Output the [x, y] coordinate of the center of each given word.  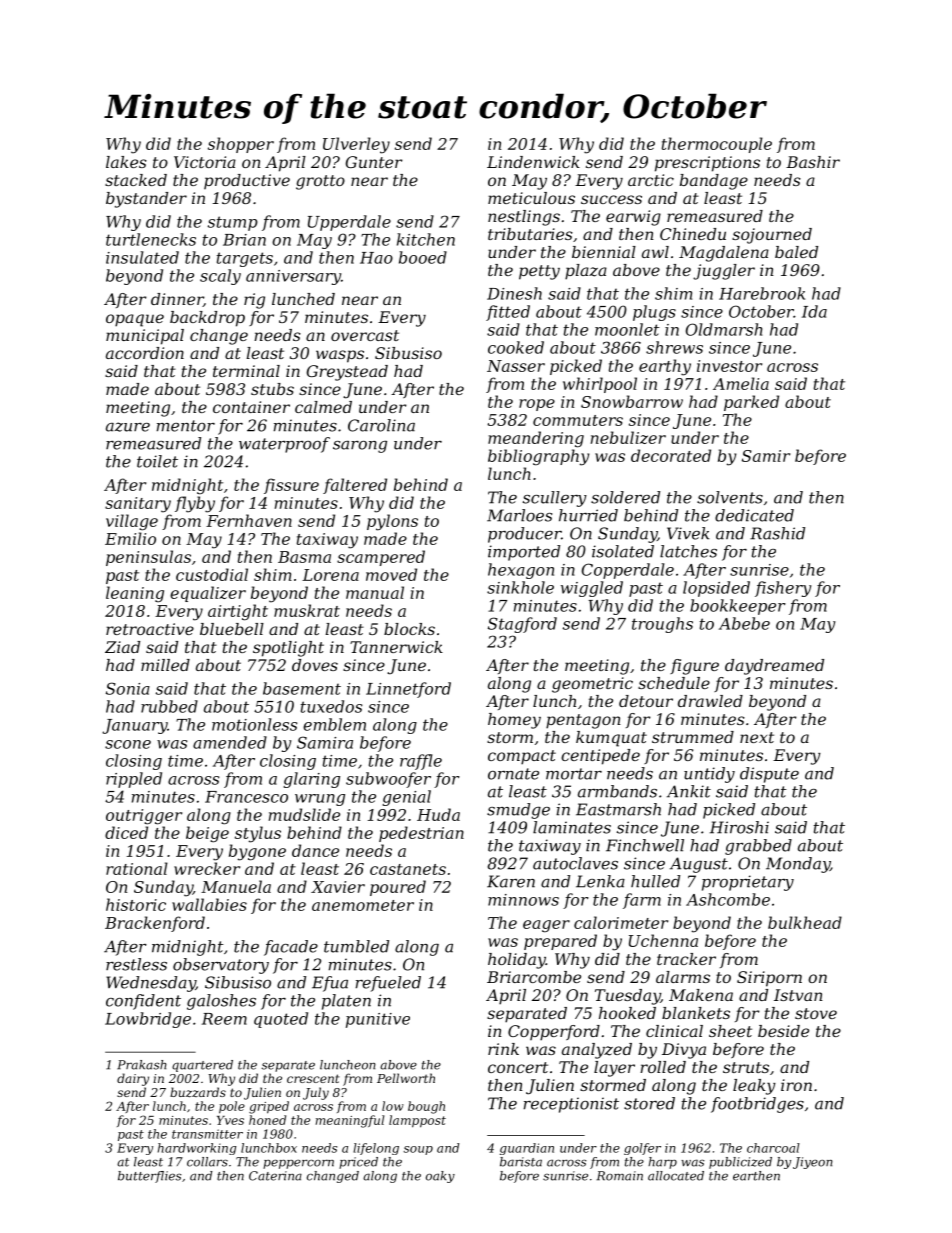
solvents [730, 497]
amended [230, 742]
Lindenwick [533, 162]
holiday [517, 961]
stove [816, 1013]
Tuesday [627, 997]
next [757, 737]
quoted [281, 1020]
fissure [291, 486]
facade [291, 948]
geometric [592, 685]
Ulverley [356, 145]
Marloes [519, 515]
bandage [714, 182]
